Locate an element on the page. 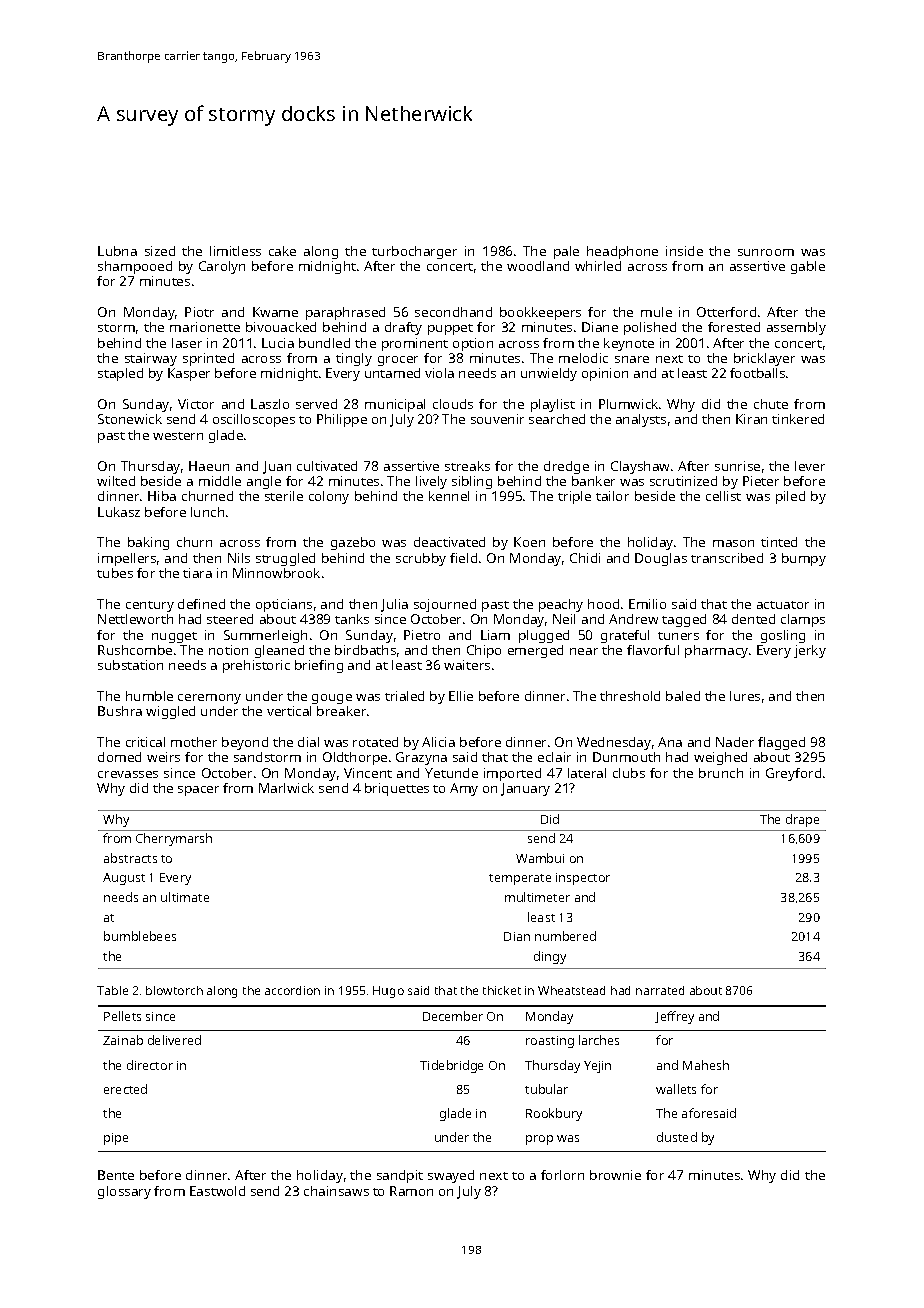 Image resolution: width=924 pixels, height=1308 pixels. Koen is located at coordinates (529, 542).
